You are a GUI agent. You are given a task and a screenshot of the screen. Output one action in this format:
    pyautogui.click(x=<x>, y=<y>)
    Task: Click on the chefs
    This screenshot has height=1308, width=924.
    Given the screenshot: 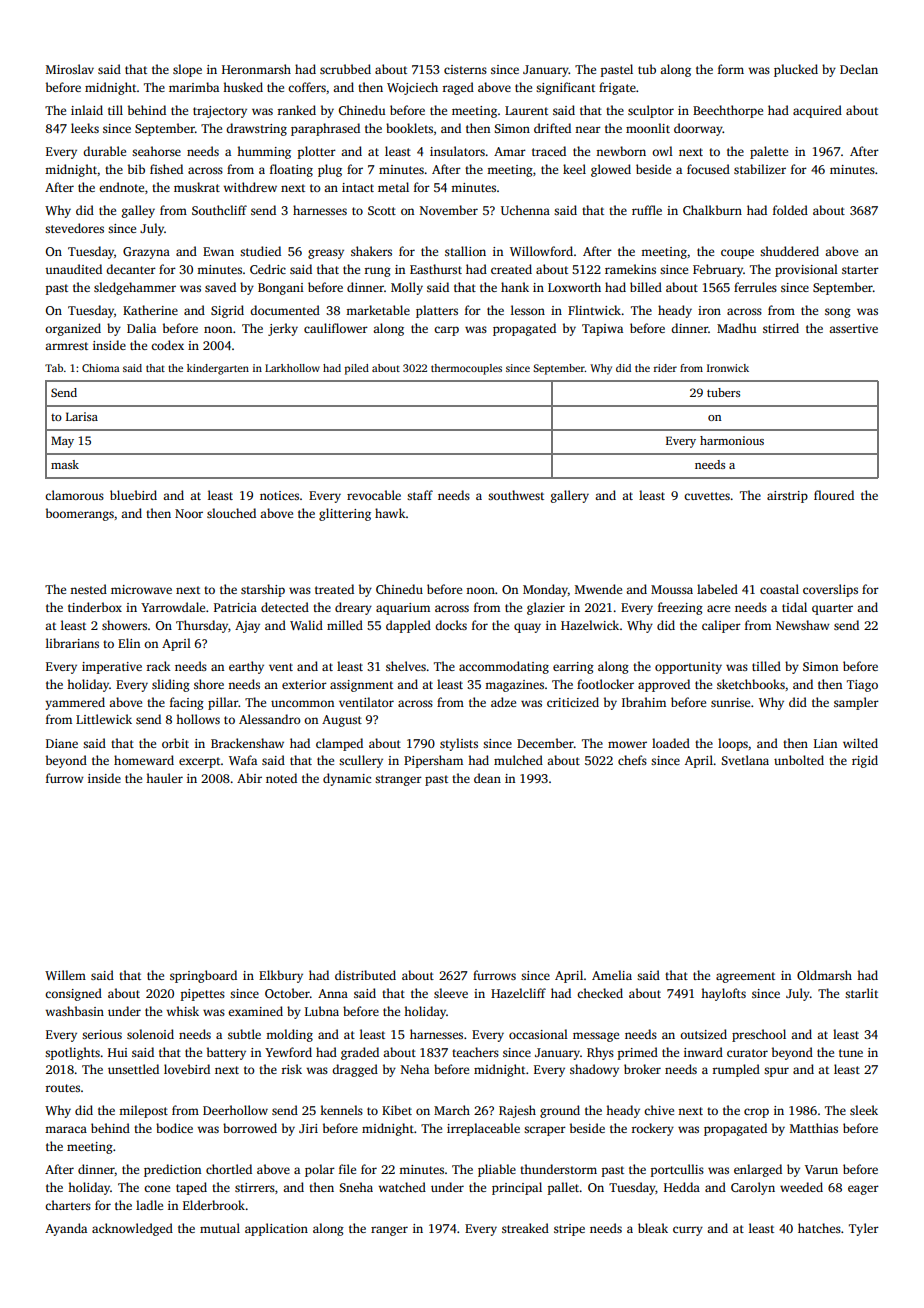 What is the action you would take?
    pyautogui.click(x=632, y=760)
